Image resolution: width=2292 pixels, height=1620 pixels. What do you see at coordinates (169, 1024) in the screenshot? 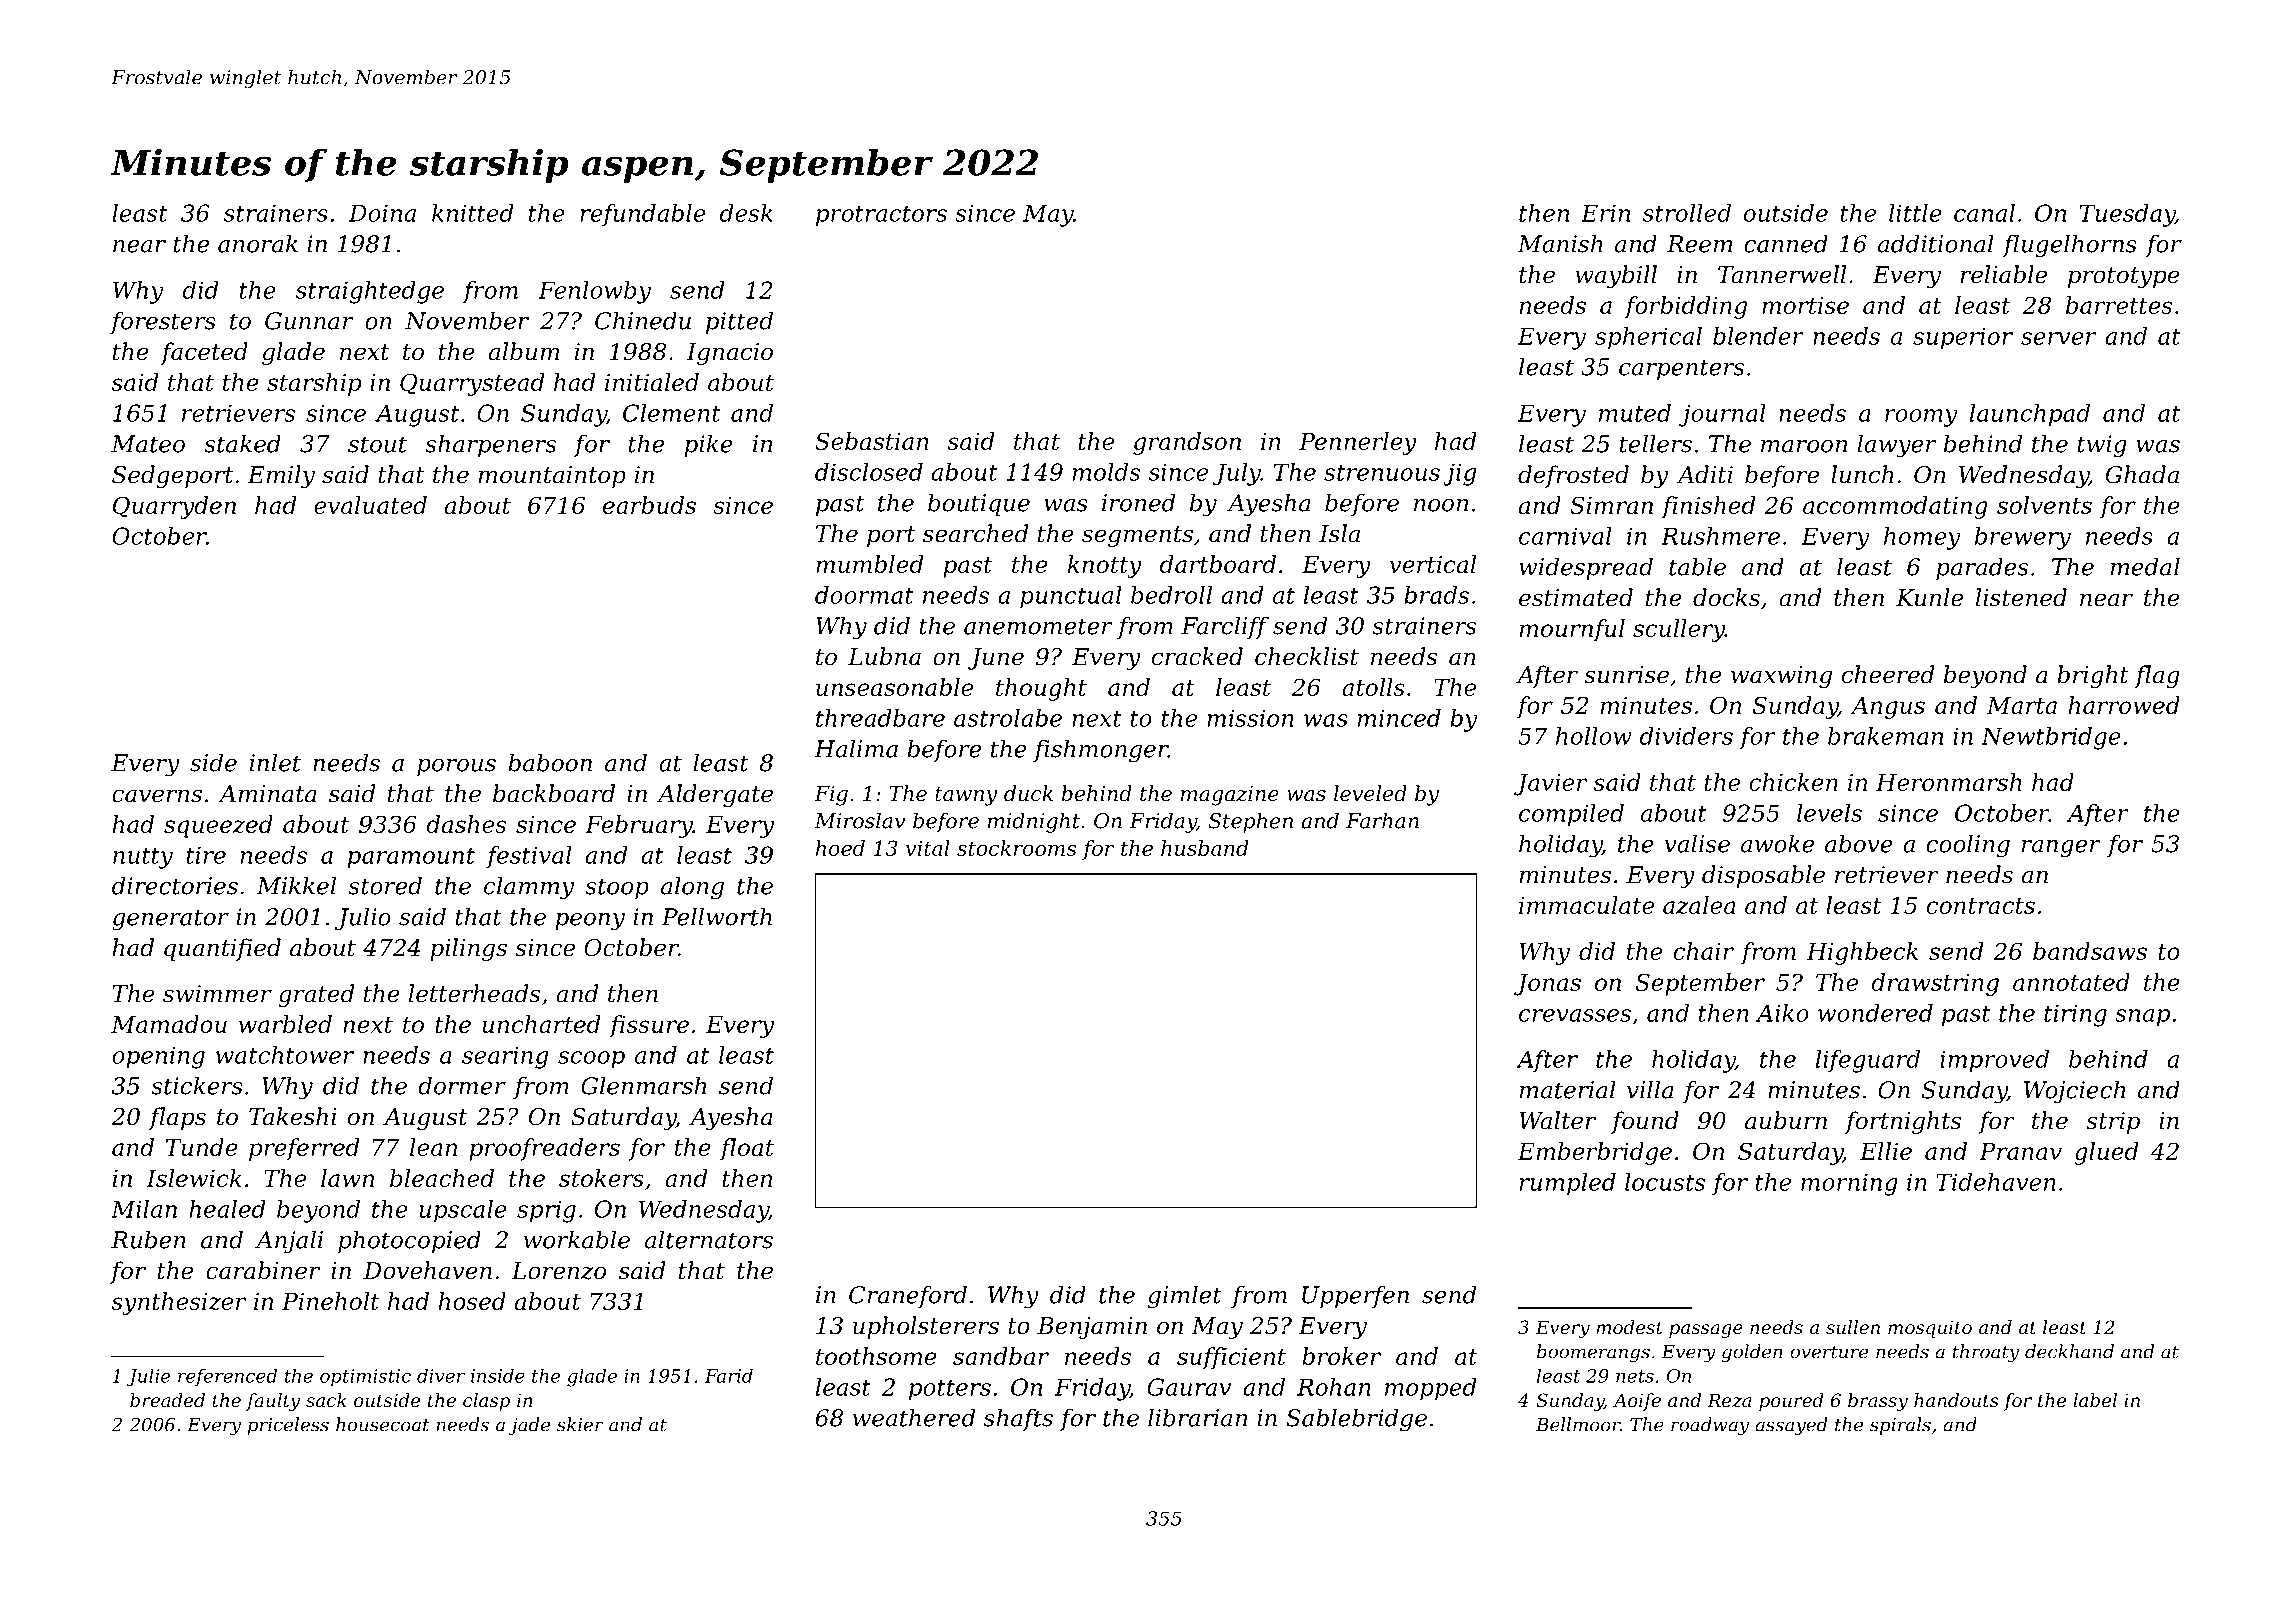
I see `Mamadou` at bounding box center [169, 1024].
